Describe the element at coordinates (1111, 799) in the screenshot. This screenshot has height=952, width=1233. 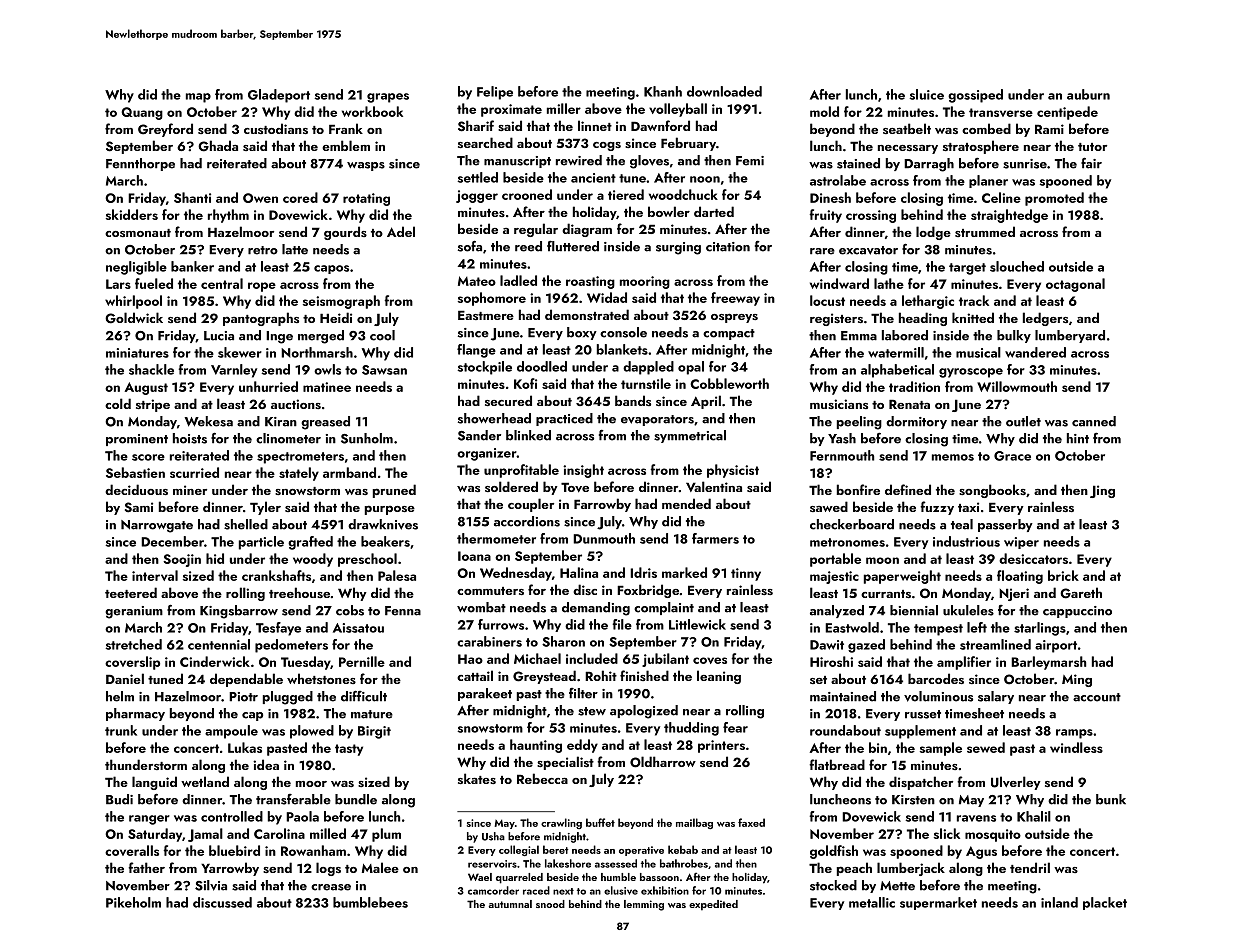
I see `bunk` at that location.
